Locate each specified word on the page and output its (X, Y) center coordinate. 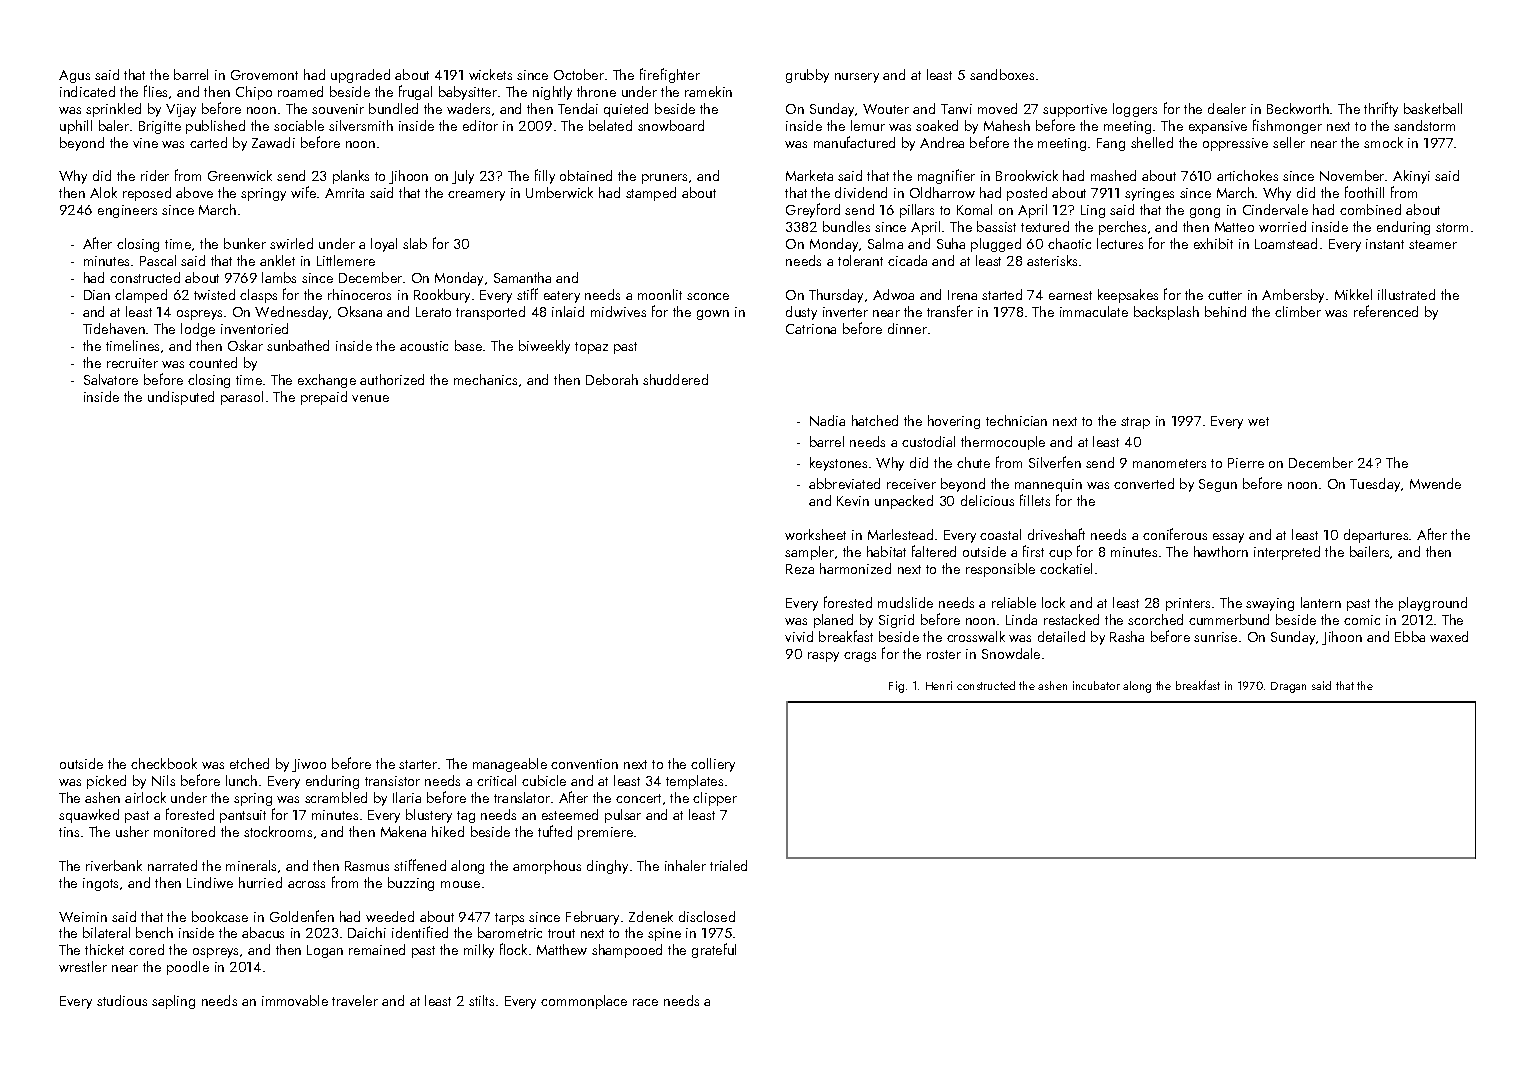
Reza (800, 569)
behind (1225, 311)
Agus (74, 76)
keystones (838, 464)
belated (610, 125)
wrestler (83, 966)
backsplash (1166, 313)
